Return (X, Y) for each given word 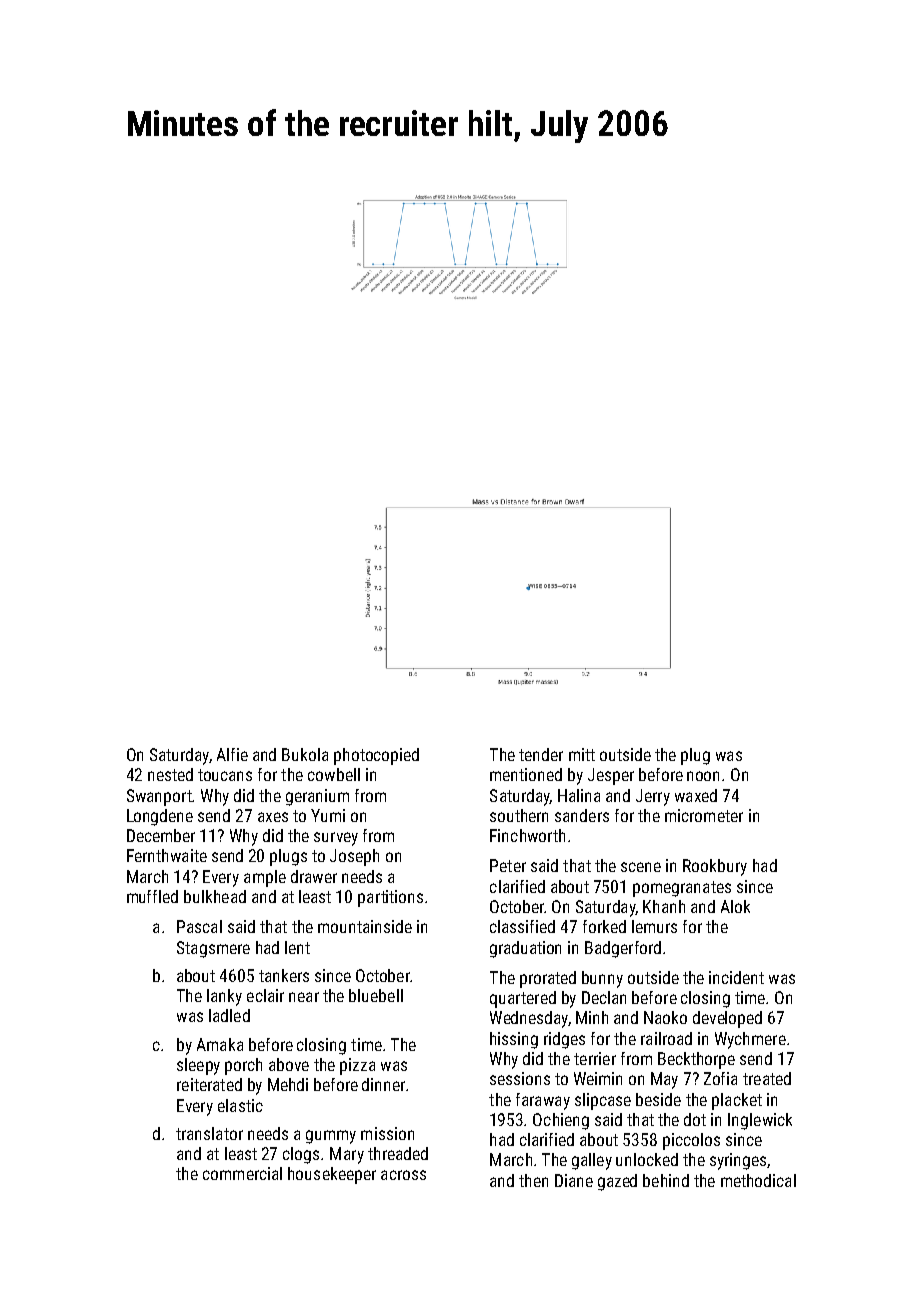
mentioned (526, 774)
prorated (548, 979)
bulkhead (215, 896)
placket (737, 1101)
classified (522, 926)
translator (209, 1133)
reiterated (209, 1084)
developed (727, 1019)
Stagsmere (213, 949)
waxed (696, 795)
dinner (383, 1084)
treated (767, 1078)
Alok (735, 906)
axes (273, 817)
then (533, 1180)
